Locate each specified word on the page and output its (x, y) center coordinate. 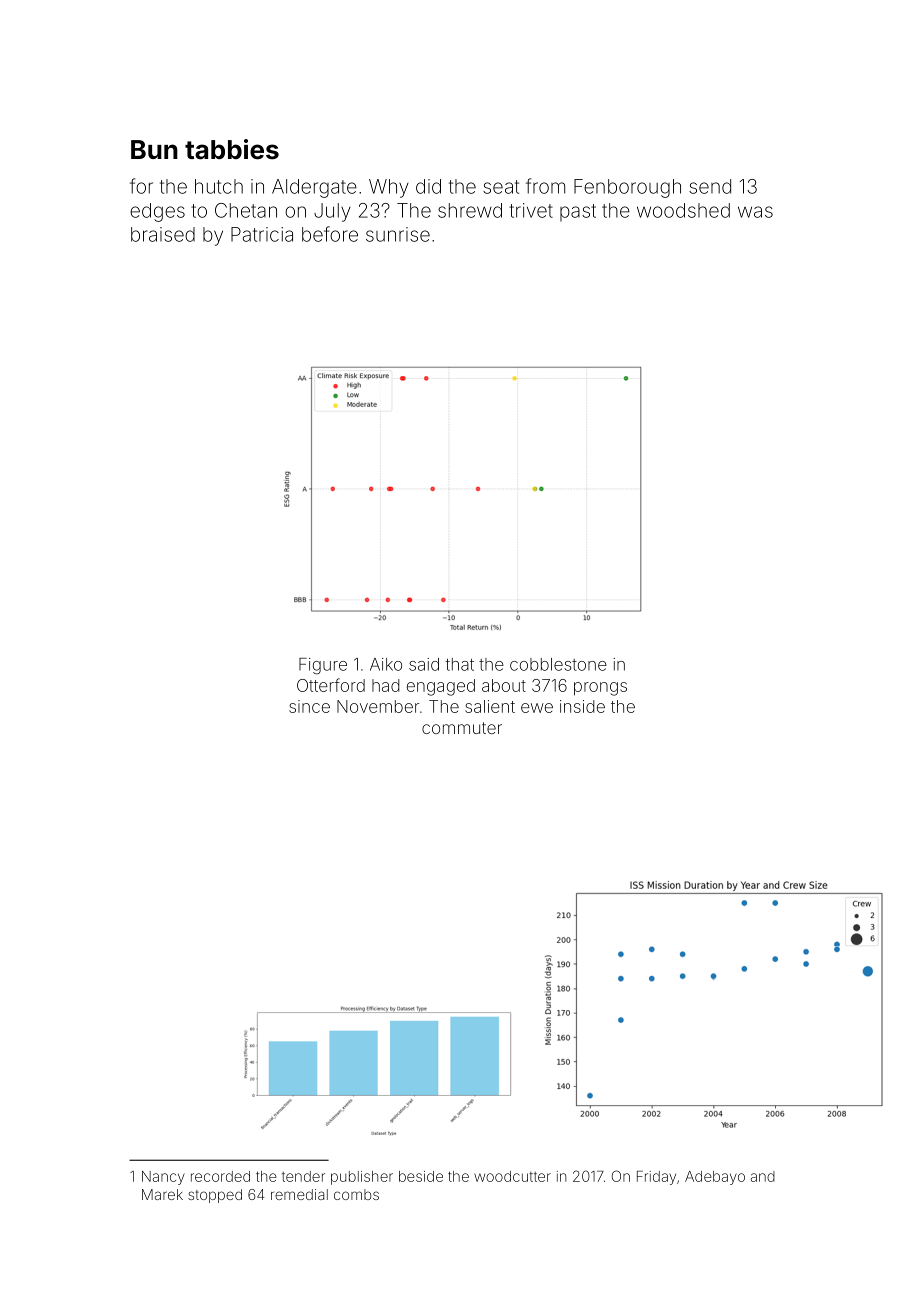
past (578, 212)
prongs (600, 689)
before (330, 234)
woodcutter (512, 1176)
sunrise (398, 234)
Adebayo (715, 1178)
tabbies (232, 149)
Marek (162, 1194)
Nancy (163, 1178)
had (386, 685)
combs (356, 1194)
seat (501, 187)
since (309, 706)
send (710, 186)
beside (421, 1176)
